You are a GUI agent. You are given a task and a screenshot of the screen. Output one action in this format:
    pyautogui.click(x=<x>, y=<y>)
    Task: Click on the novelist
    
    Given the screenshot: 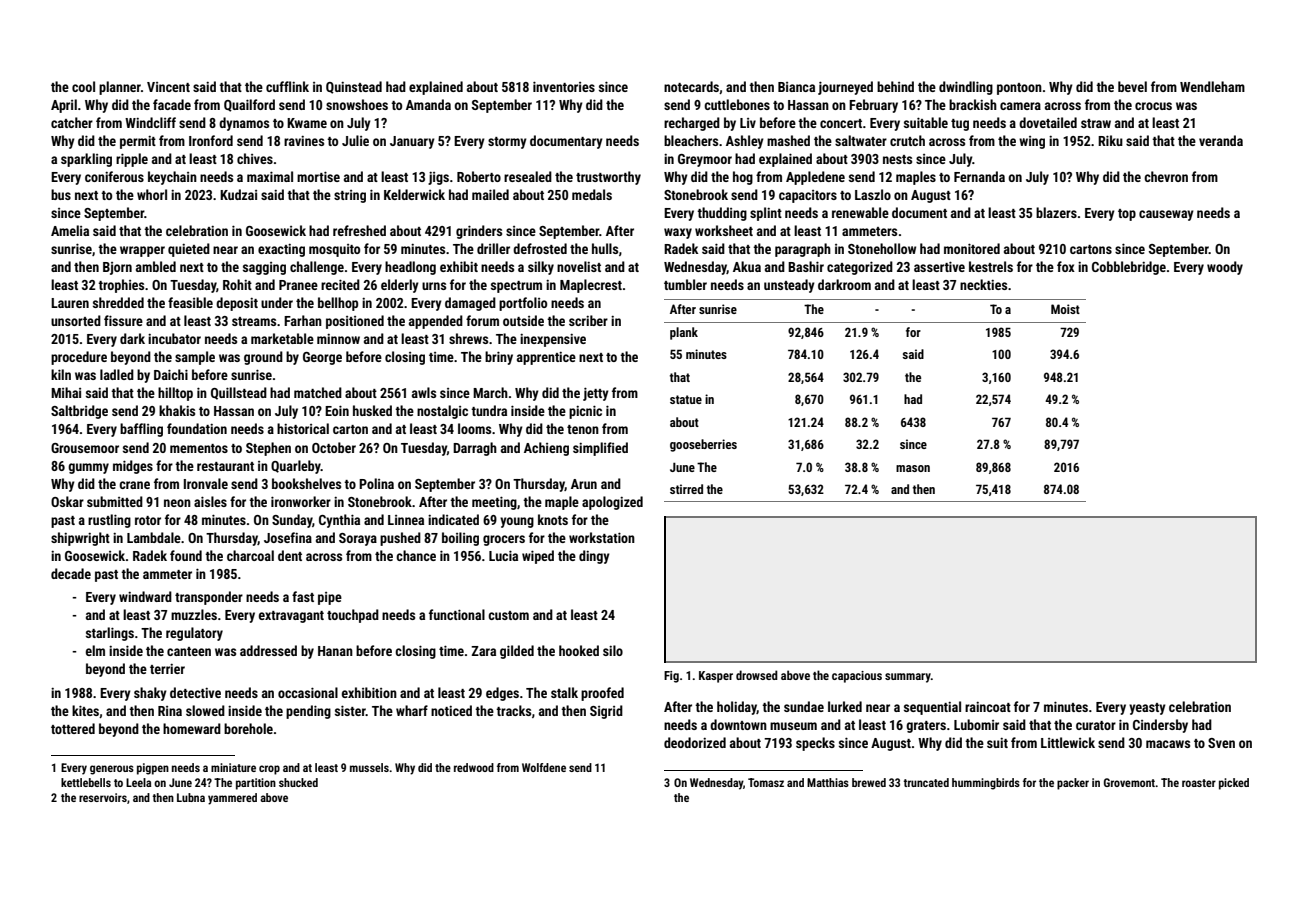 What is the action you would take?
    pyautogui.click(x=579, y=266)
